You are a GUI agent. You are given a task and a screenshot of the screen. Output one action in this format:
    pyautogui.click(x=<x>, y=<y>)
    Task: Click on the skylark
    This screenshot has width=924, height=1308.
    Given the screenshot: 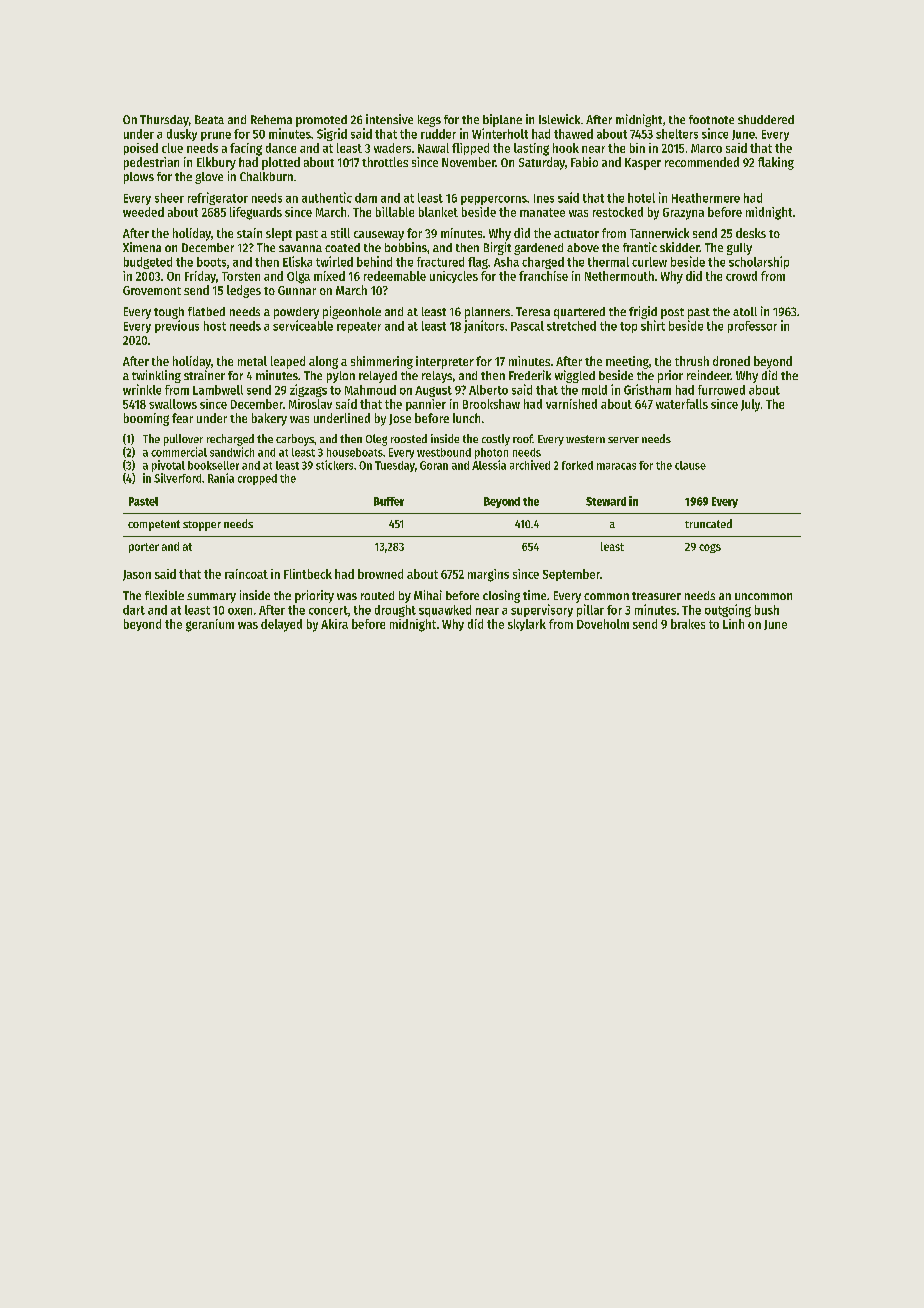 What is the action you would take?
    pyautogui.click(x=527, y=625)
